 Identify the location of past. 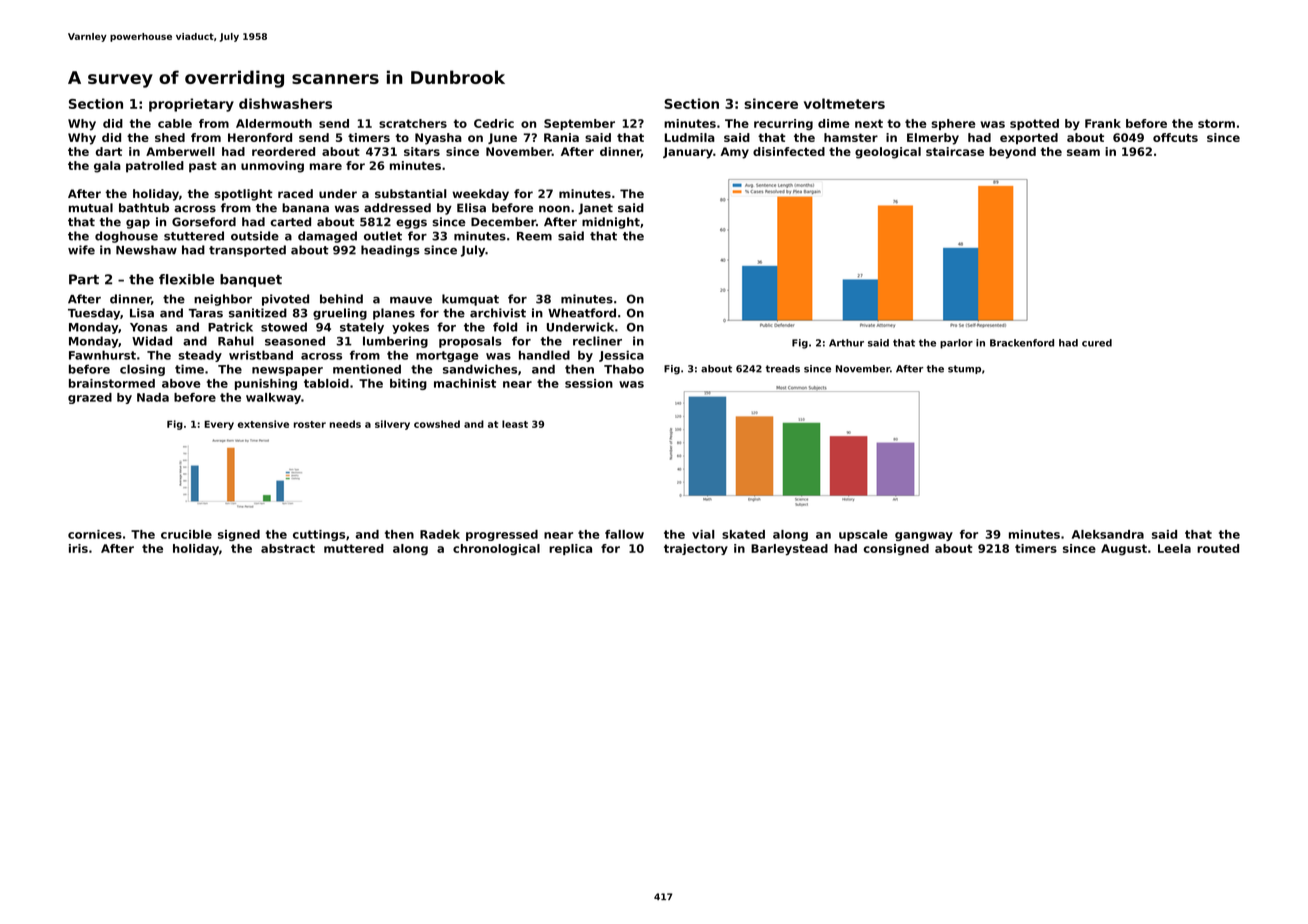
(203, 167).
